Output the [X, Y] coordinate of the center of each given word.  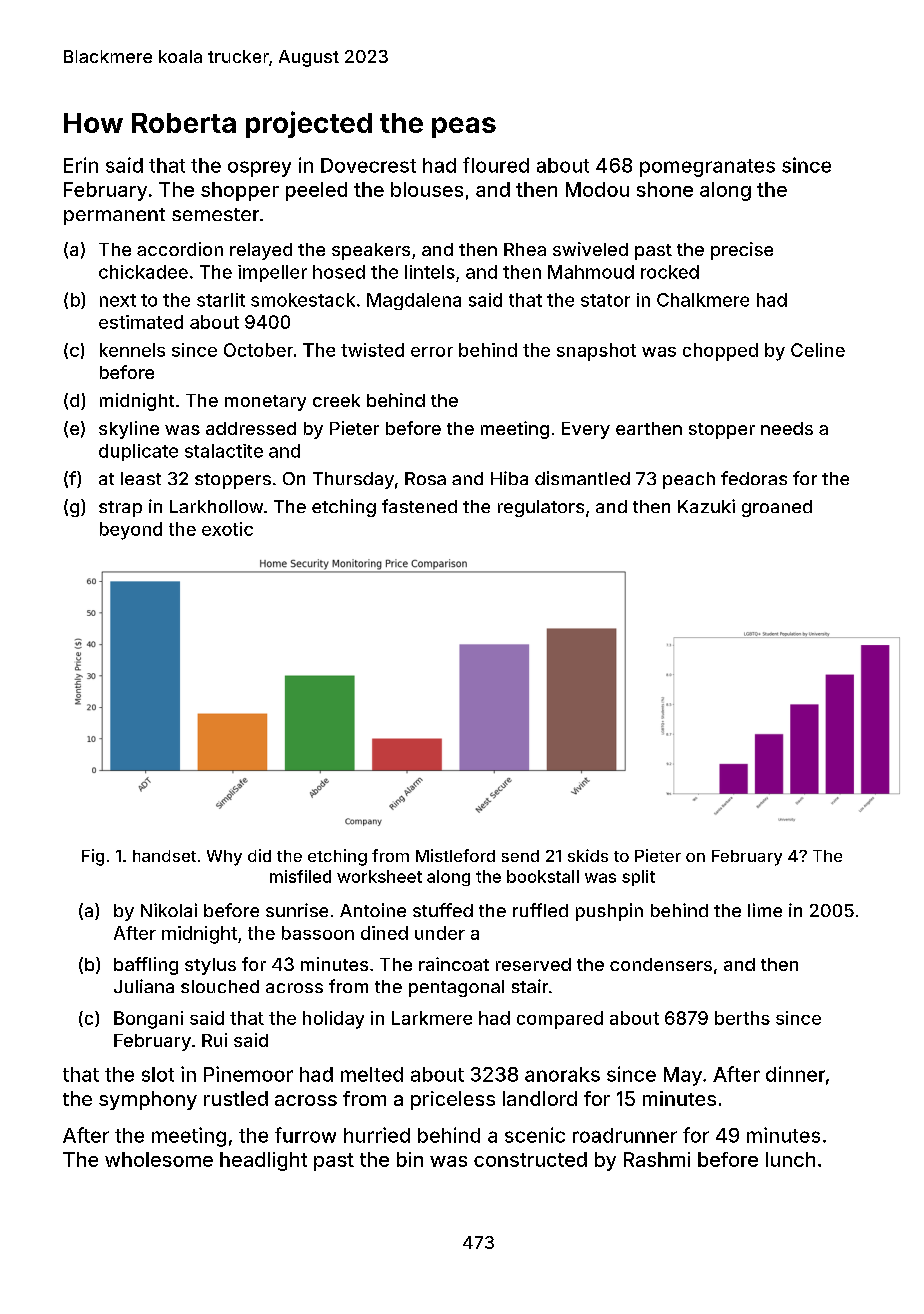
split [638, 878]
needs [787, 428]
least [141, 478]
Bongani [148, 1020]
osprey [259, 169]
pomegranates [707, 168]
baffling [146, 966]
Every [586, 430]
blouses [427, 189]
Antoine [373, 910]
